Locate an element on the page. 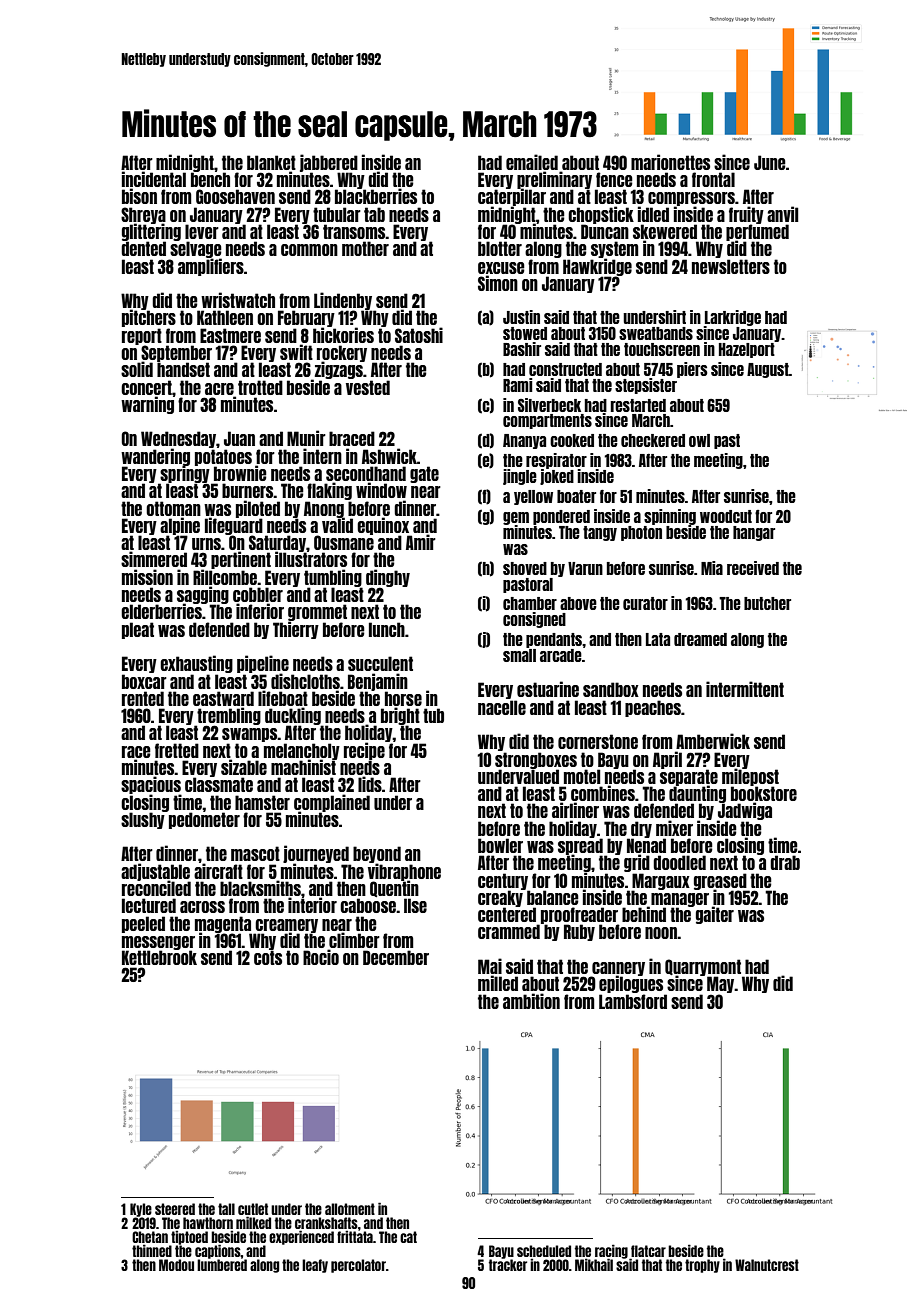  thinned is located at coordinates (152, 1250).
